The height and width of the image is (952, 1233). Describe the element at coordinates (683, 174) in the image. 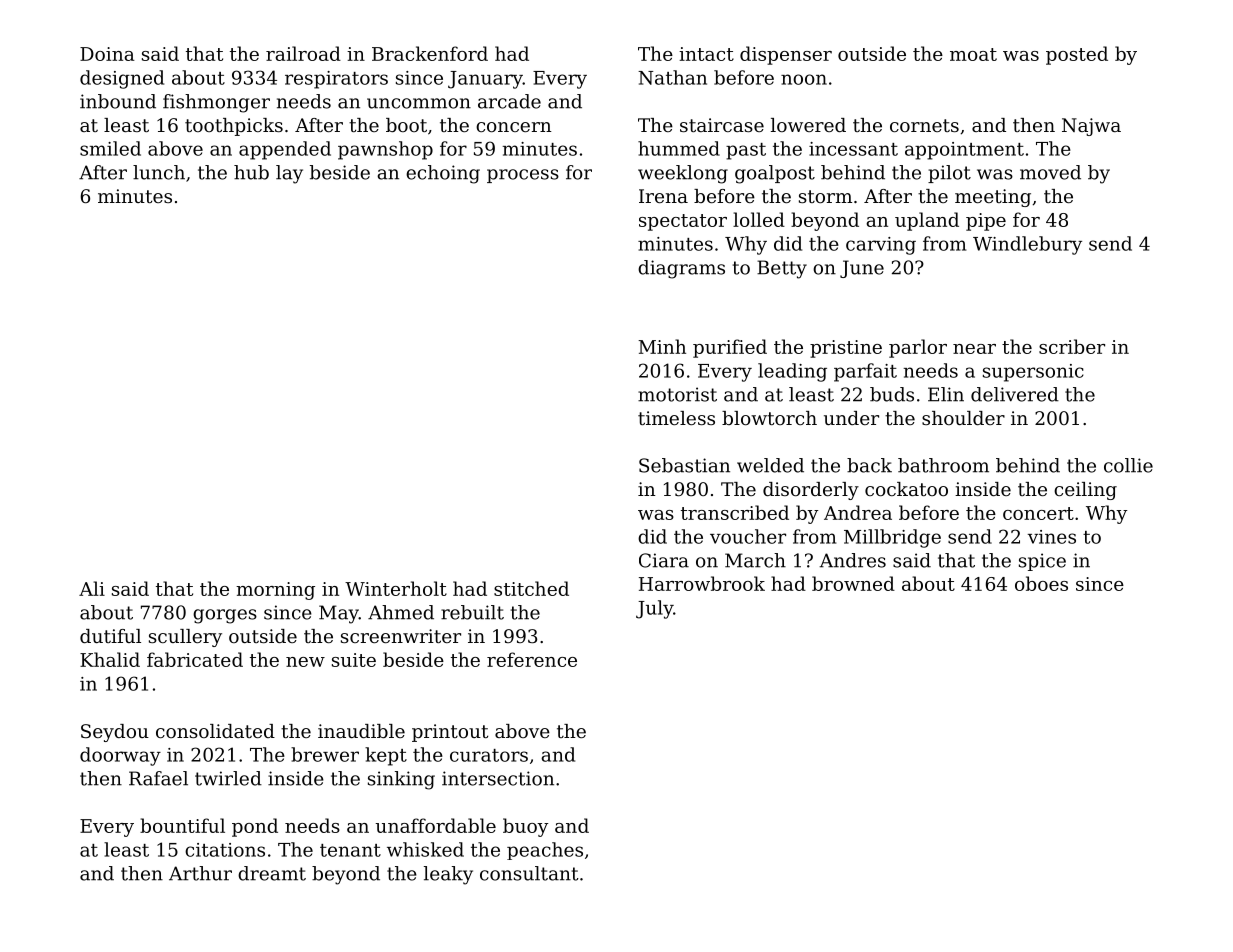

I see `weeklong` at that location.
